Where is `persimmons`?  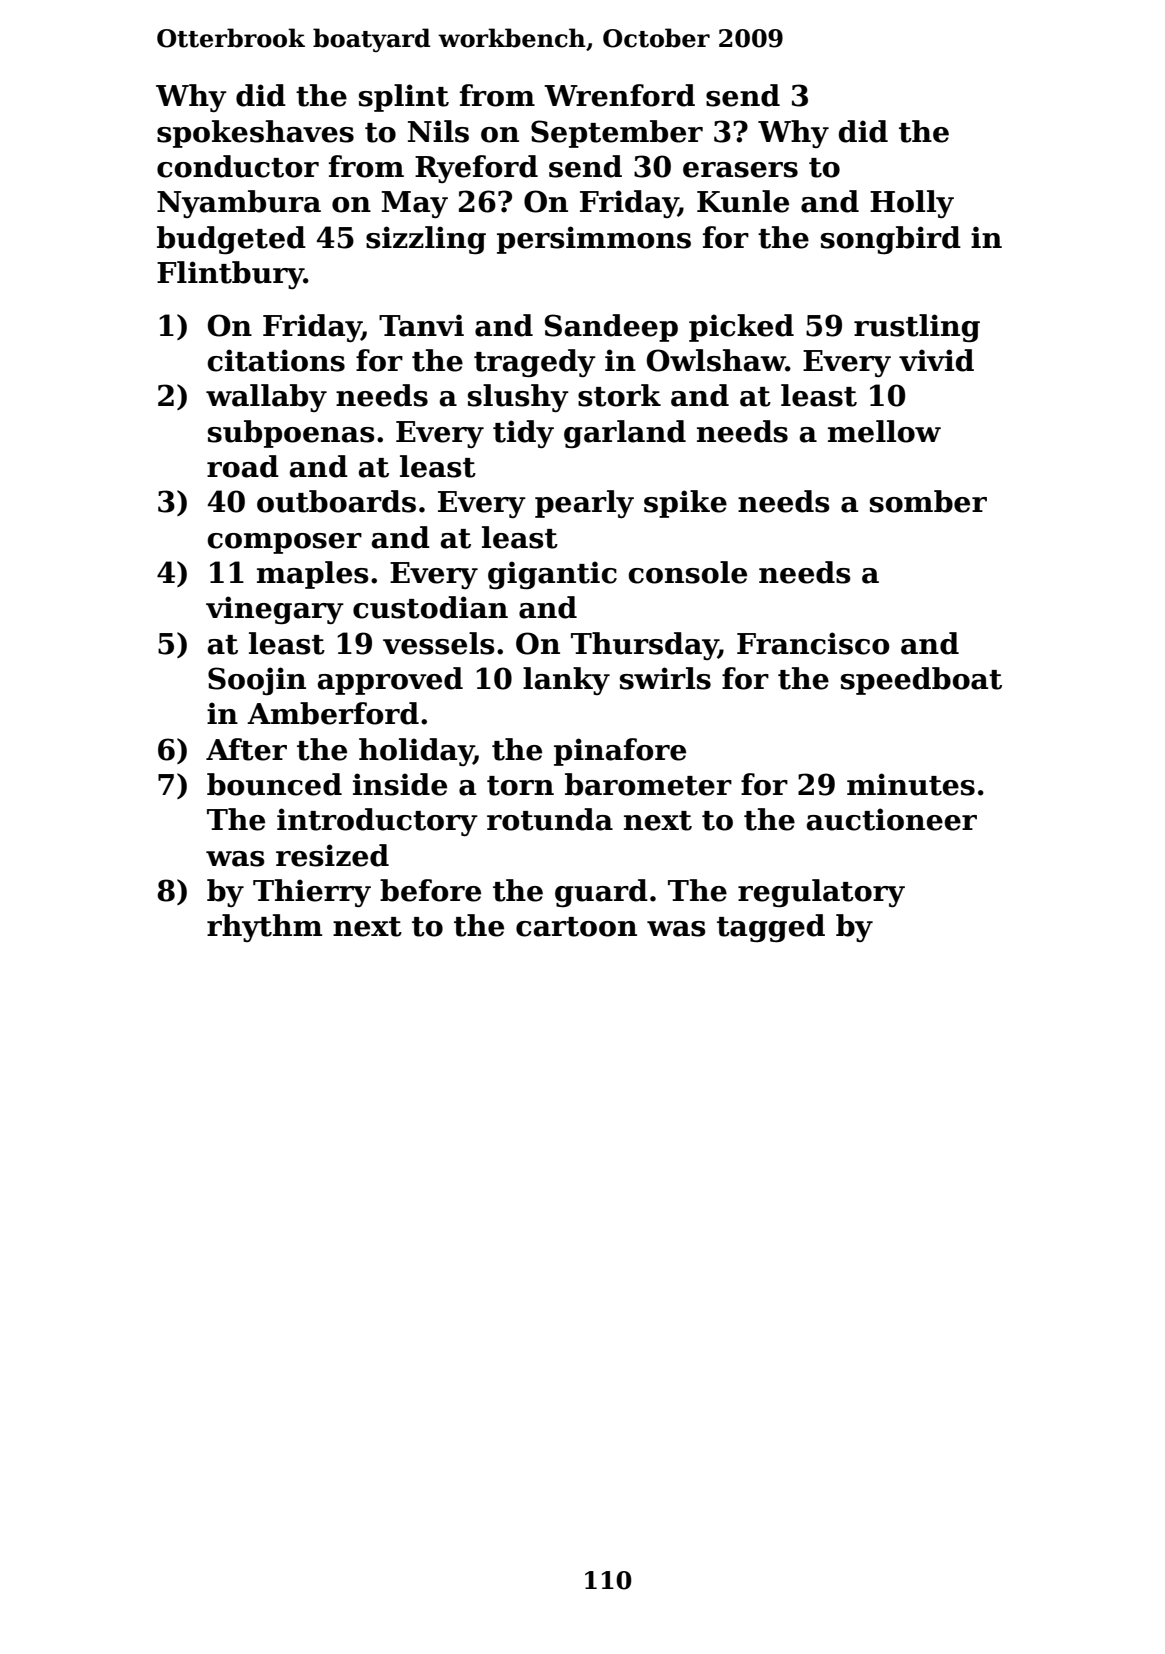
persimmons is located at coordinates (594, 240).
